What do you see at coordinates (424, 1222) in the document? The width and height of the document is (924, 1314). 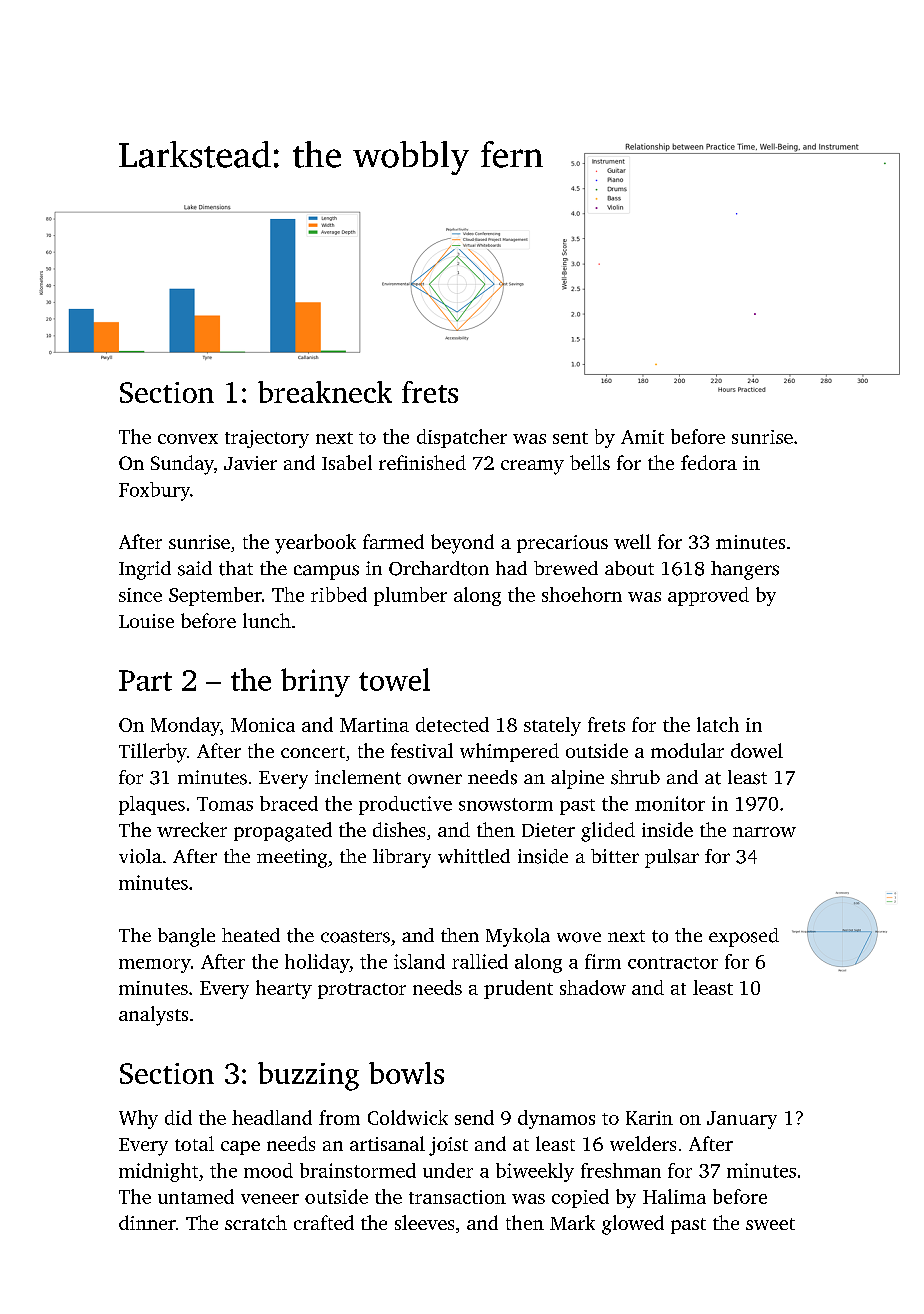 I see `sleeves` at bounding box center [424, 1222].
